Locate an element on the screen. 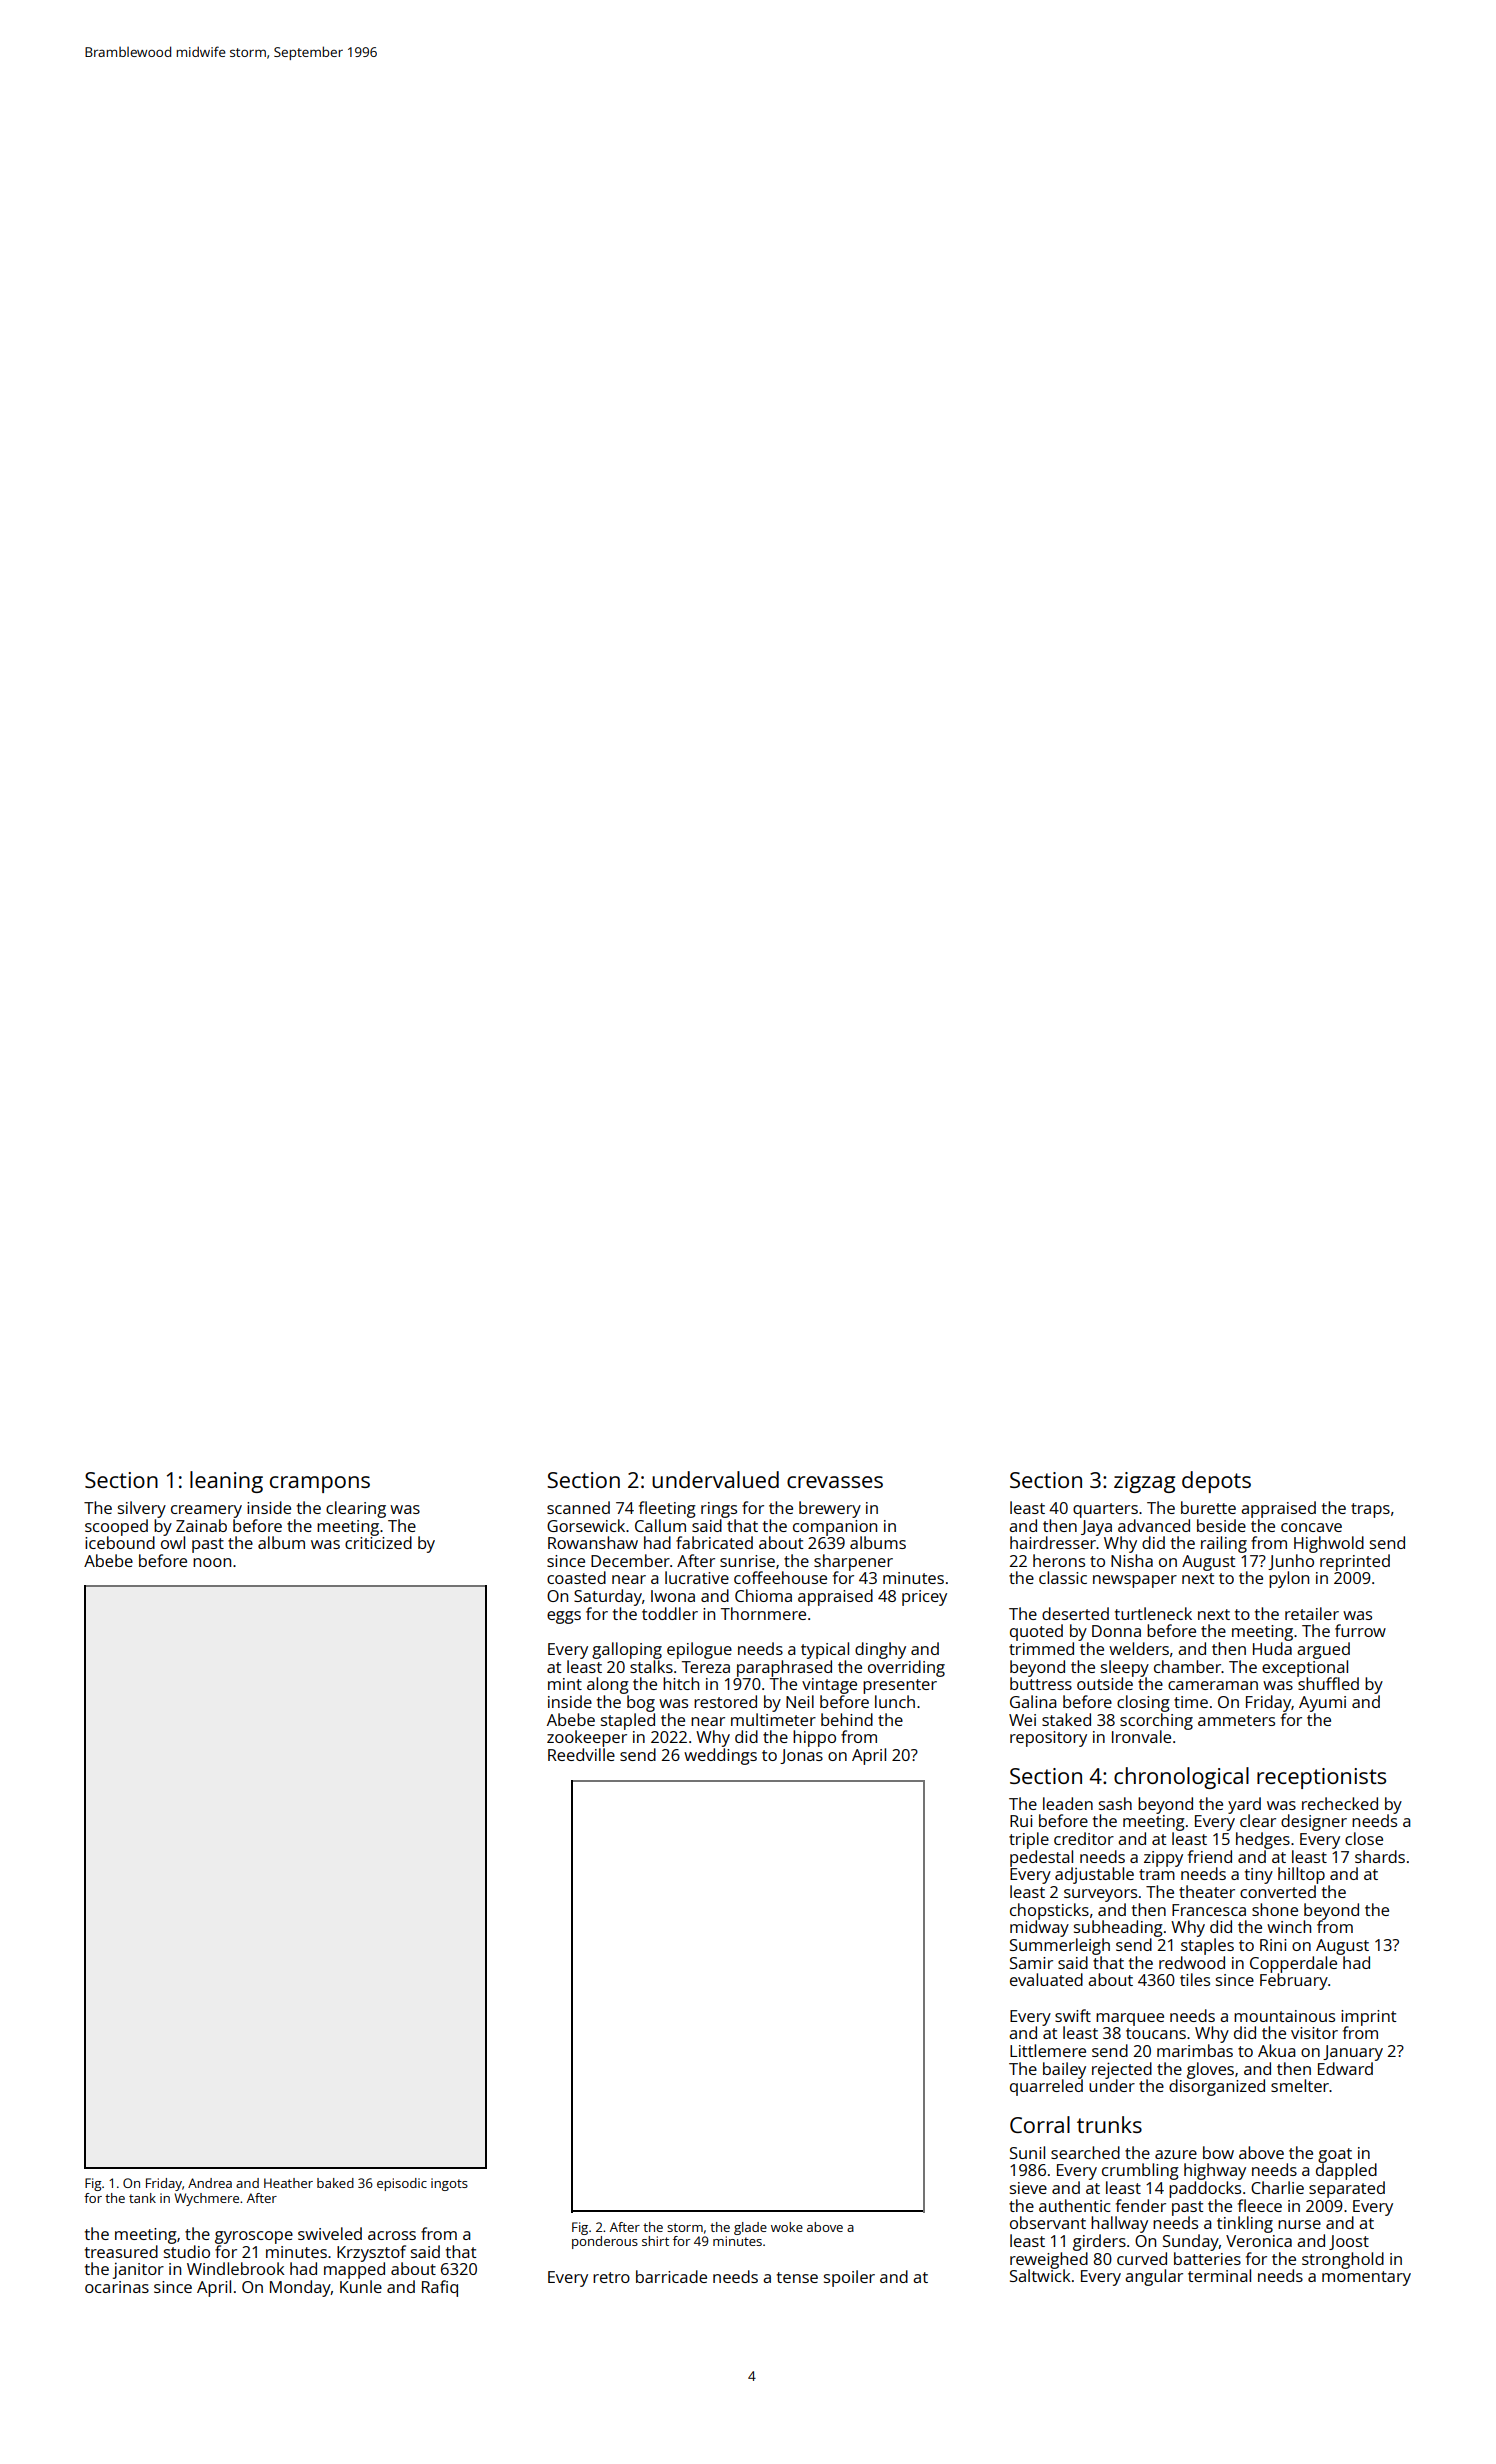 This screenshot has width=1496, height=2464. Huda is located at coordinates (1272, 1648).
